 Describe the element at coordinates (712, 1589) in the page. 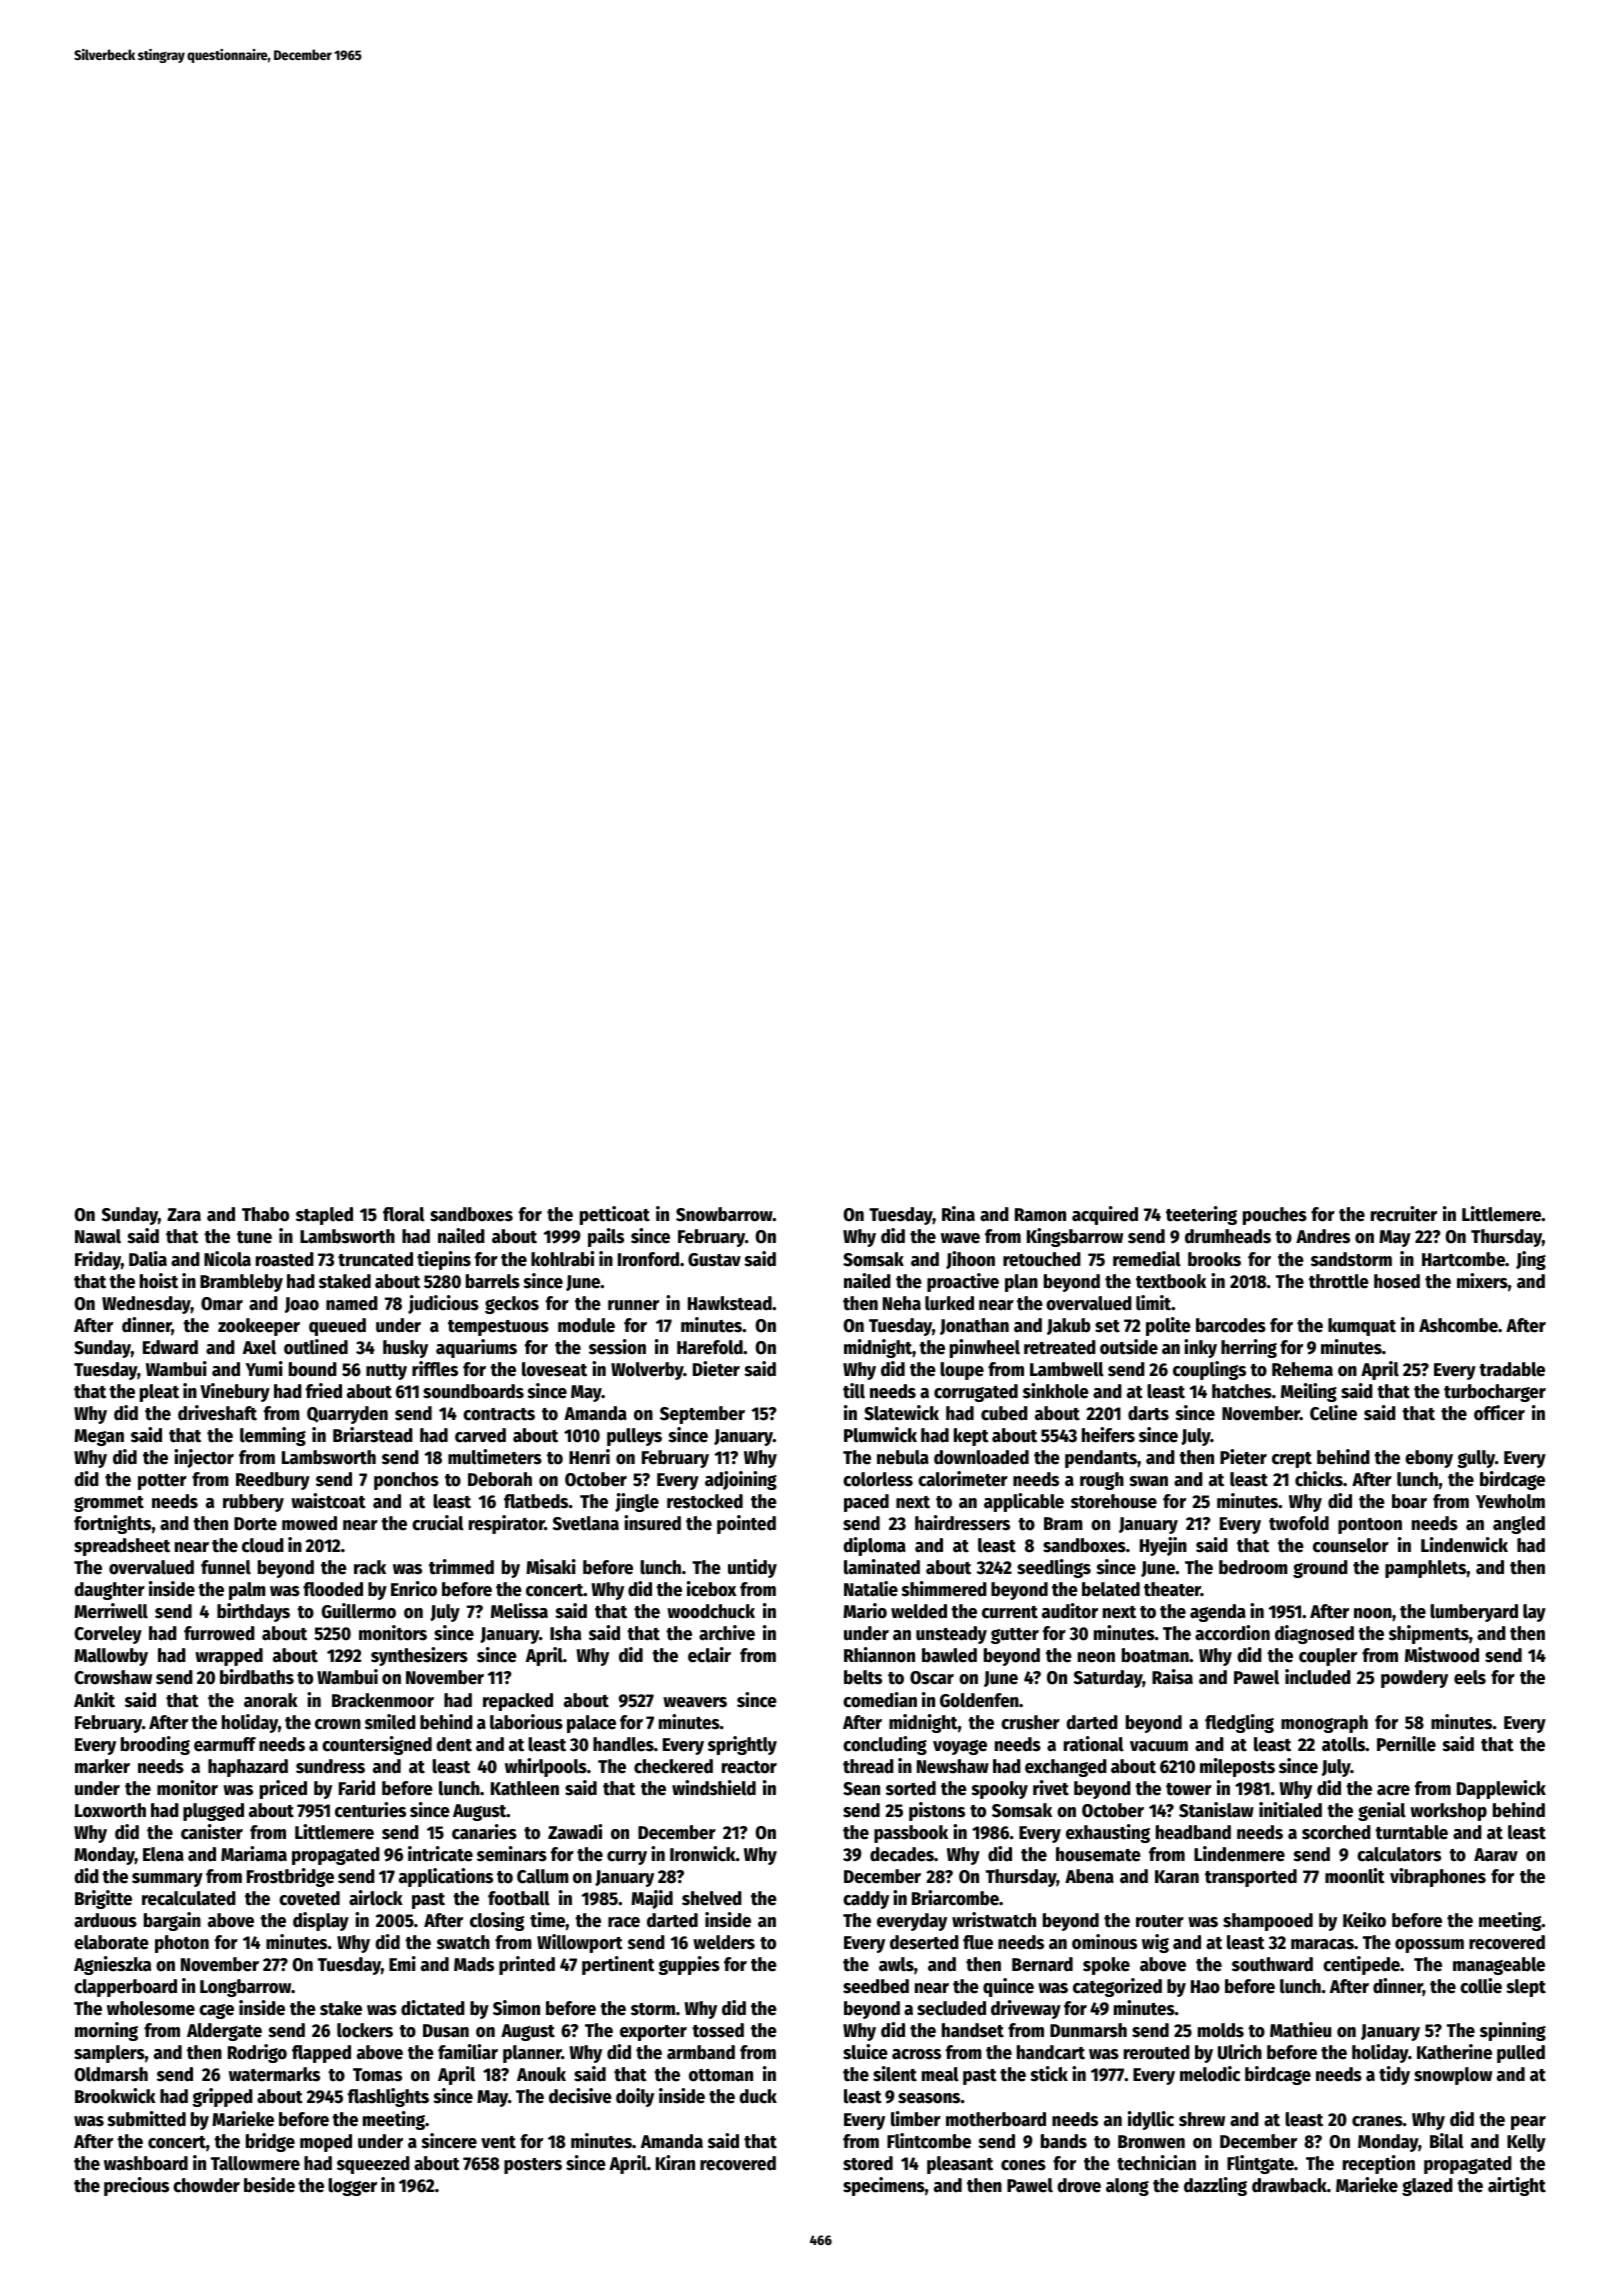

I see `icebox` at that location.
